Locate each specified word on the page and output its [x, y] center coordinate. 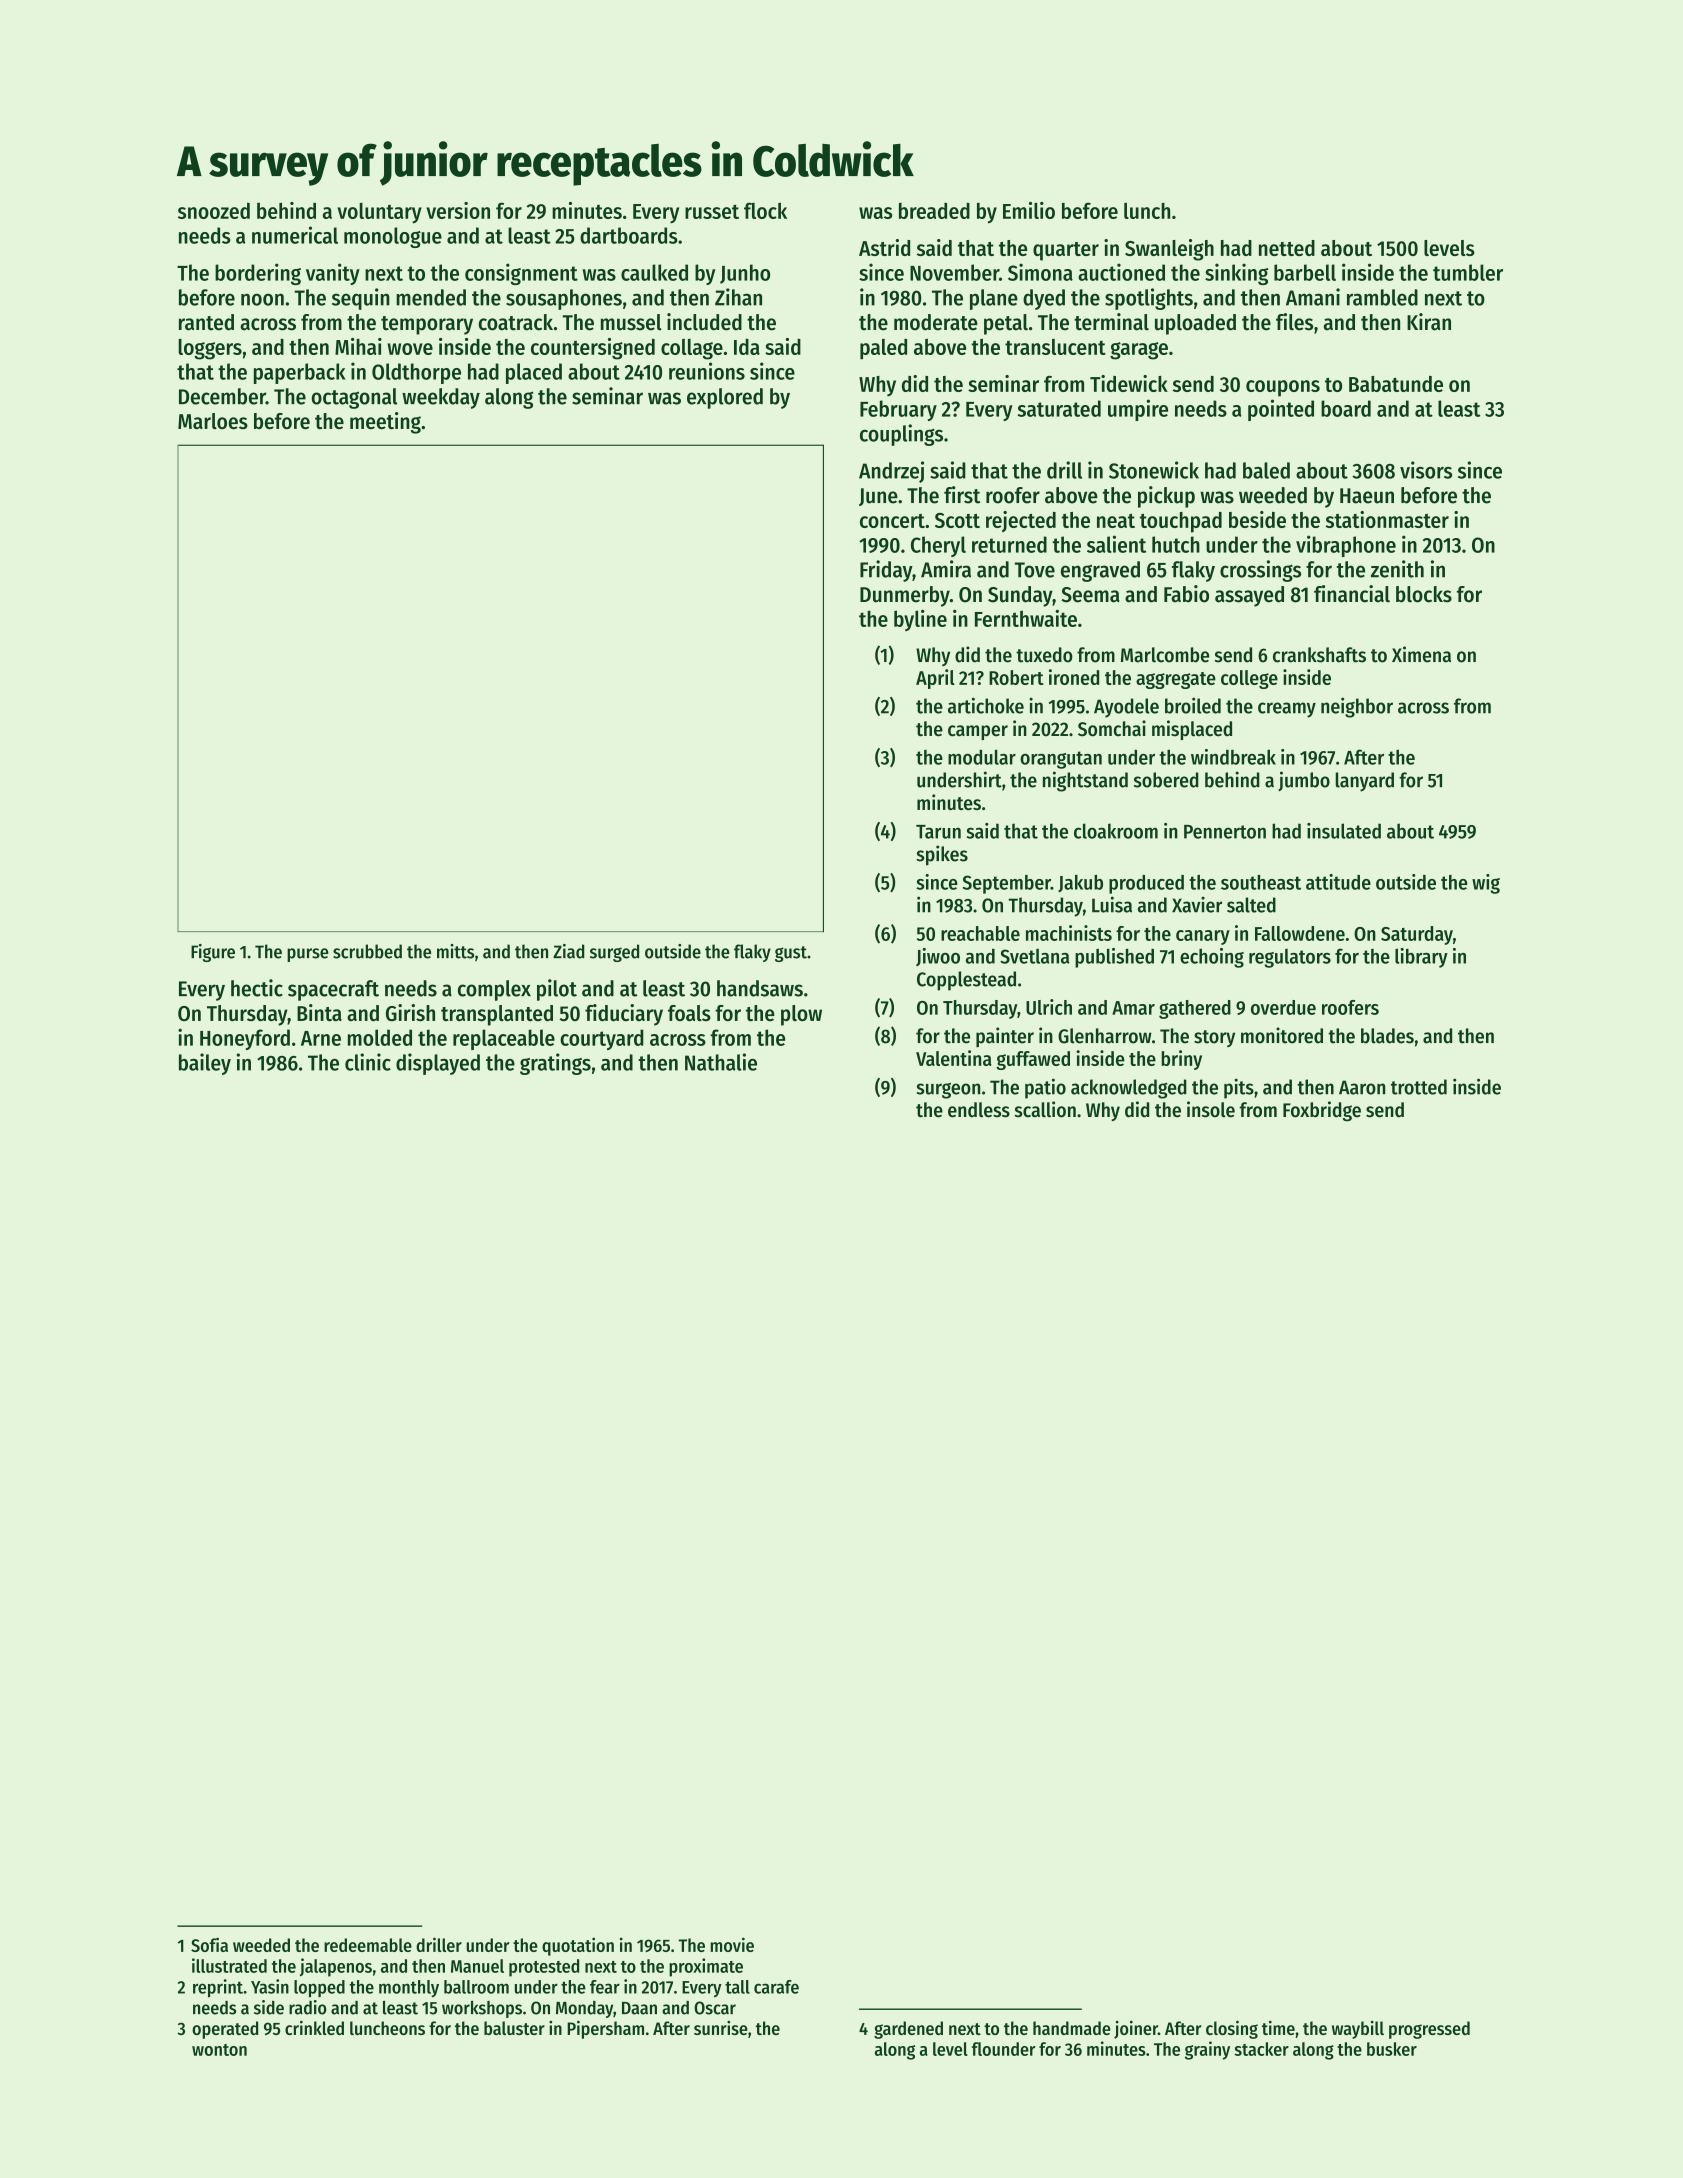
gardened [908, 2030]
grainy [1207, 2050]
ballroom [476, 1987]
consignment [521, 274]
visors [1426, 470]
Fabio [1186, 594]
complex [494, 990]
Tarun [938, 832]
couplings [901, 435]
